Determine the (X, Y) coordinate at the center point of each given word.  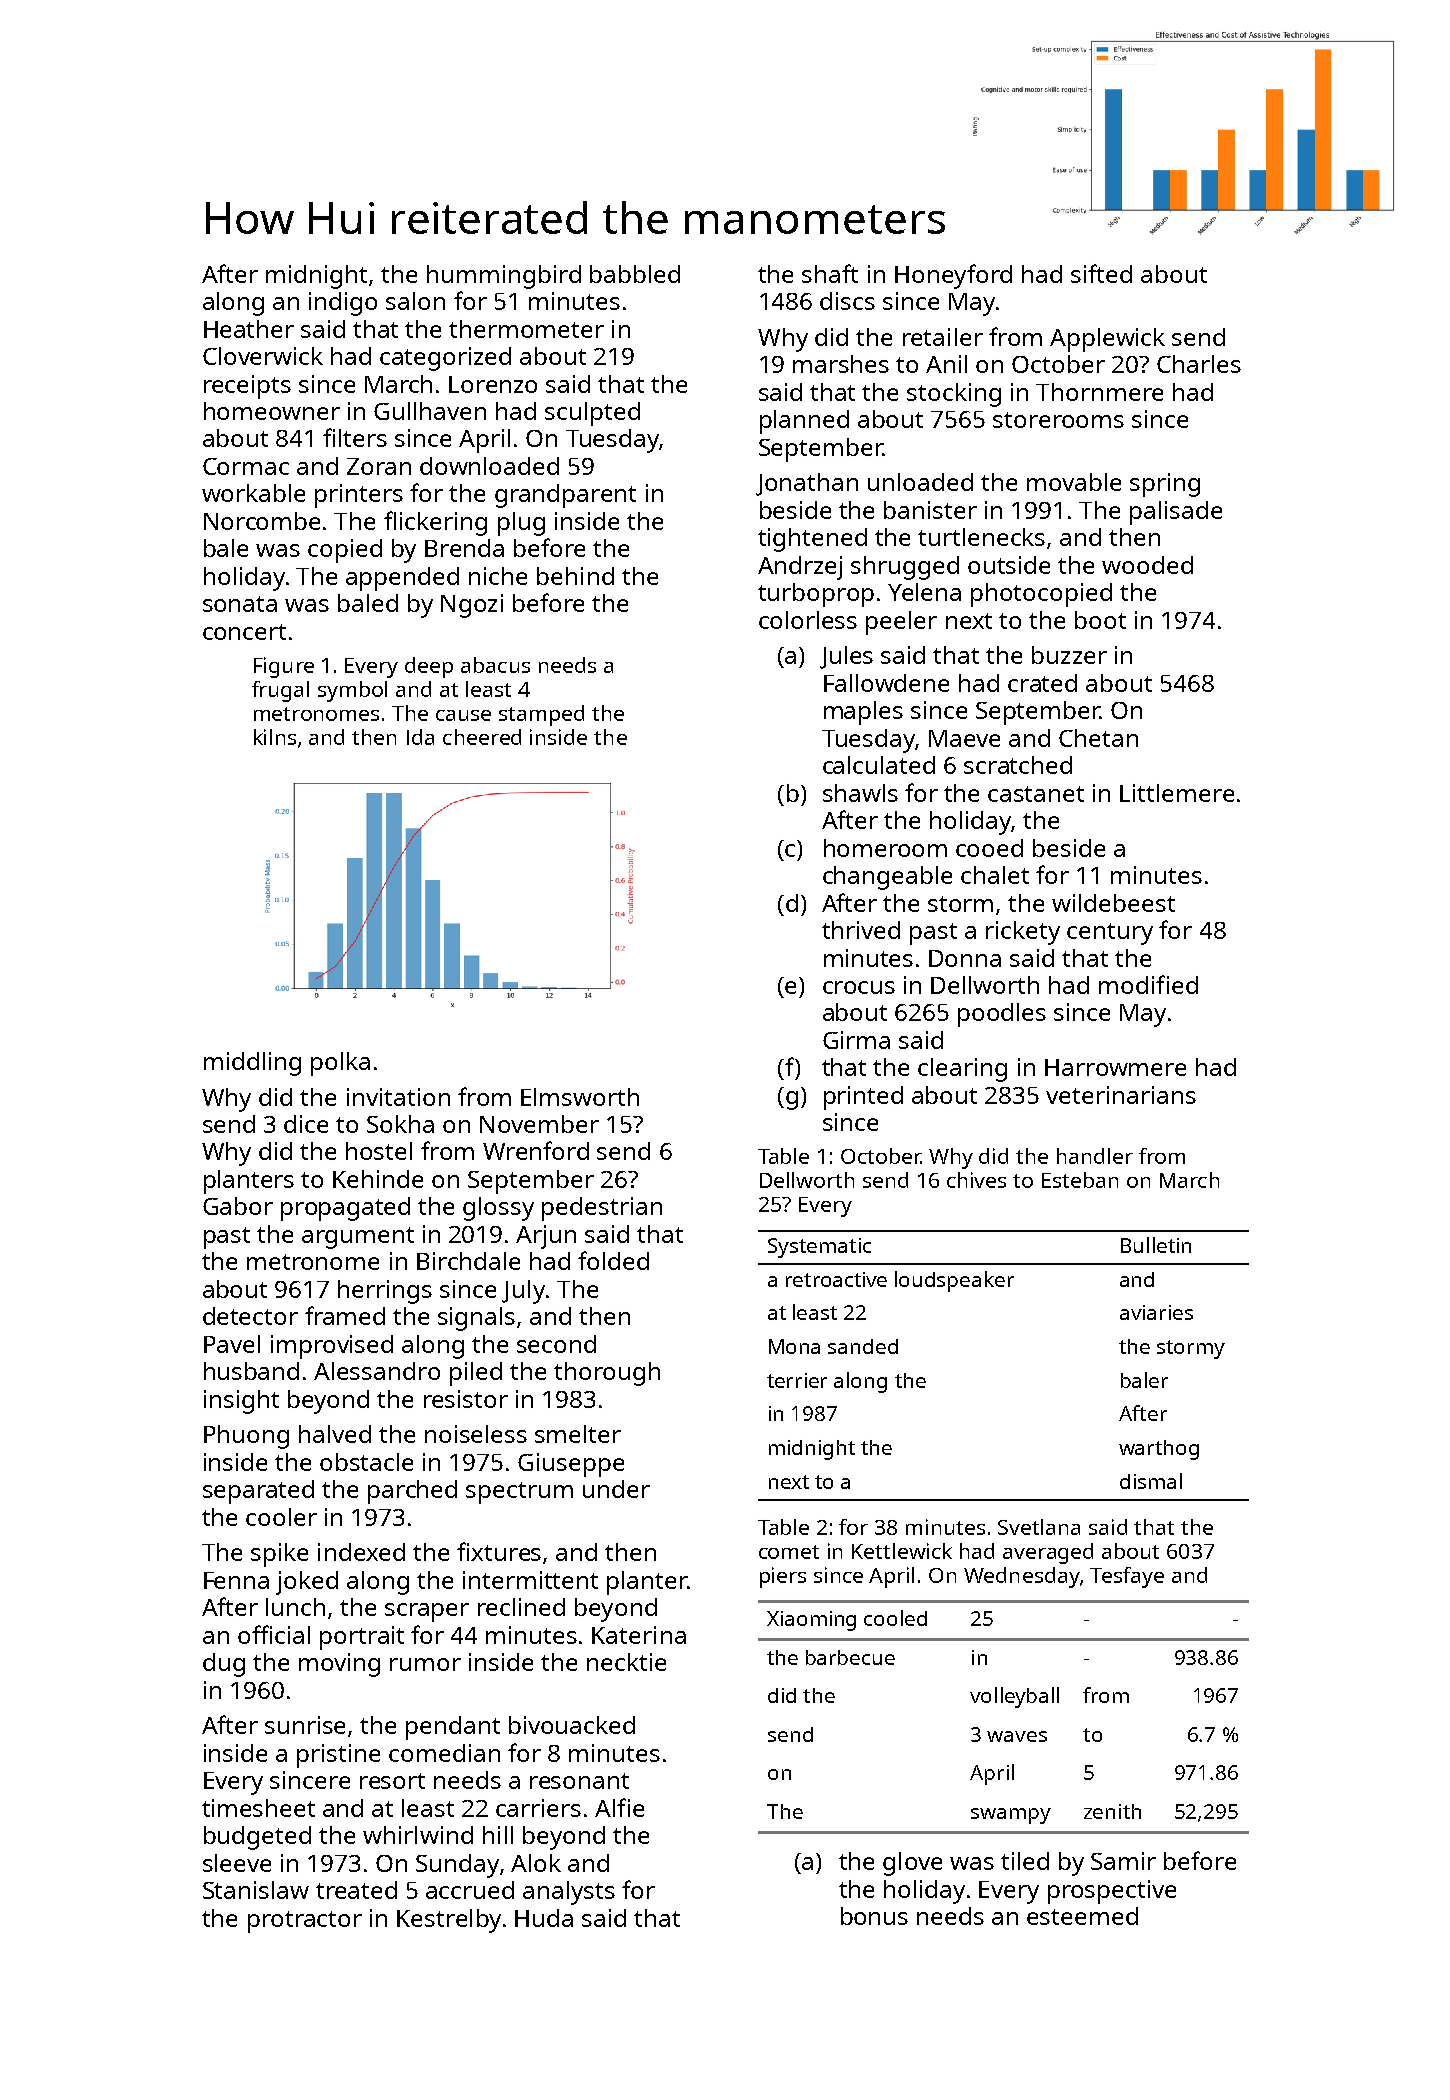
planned (804, 422)
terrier (797, 1380)
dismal (1151, 1481)
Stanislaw (256, 1890)
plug (521, 524)
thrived (861, 930)
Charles (1199, 364)
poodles (1002, 1015)
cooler (281, 1517)
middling (252, 1064)
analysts (569, 1893)
